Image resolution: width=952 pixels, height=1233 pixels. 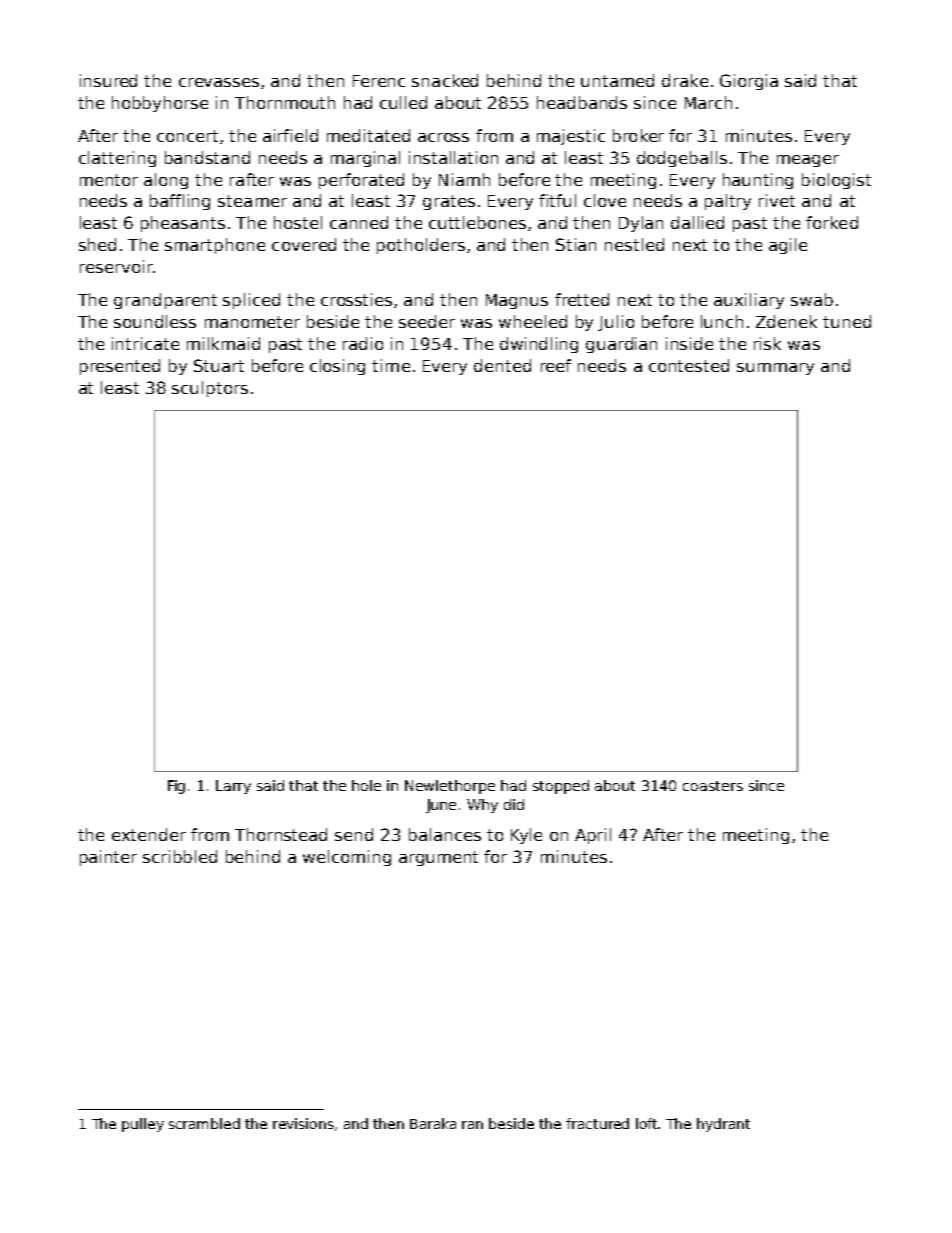 I want to click on hydrant, so click(x=723, y=1125).
